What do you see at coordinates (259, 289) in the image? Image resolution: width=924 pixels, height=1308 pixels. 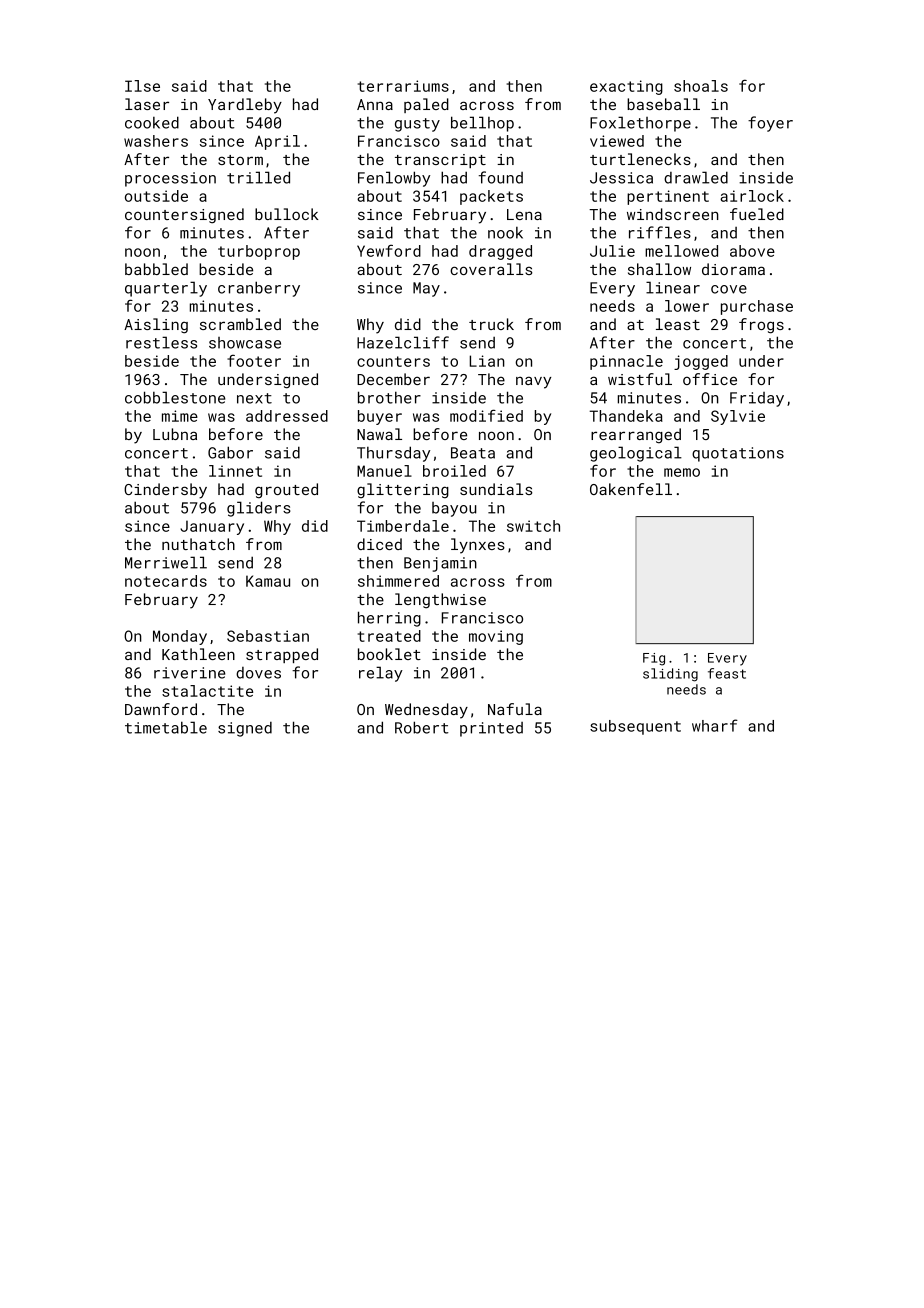 I see `cranberry` at bounding box center [259, 289].
